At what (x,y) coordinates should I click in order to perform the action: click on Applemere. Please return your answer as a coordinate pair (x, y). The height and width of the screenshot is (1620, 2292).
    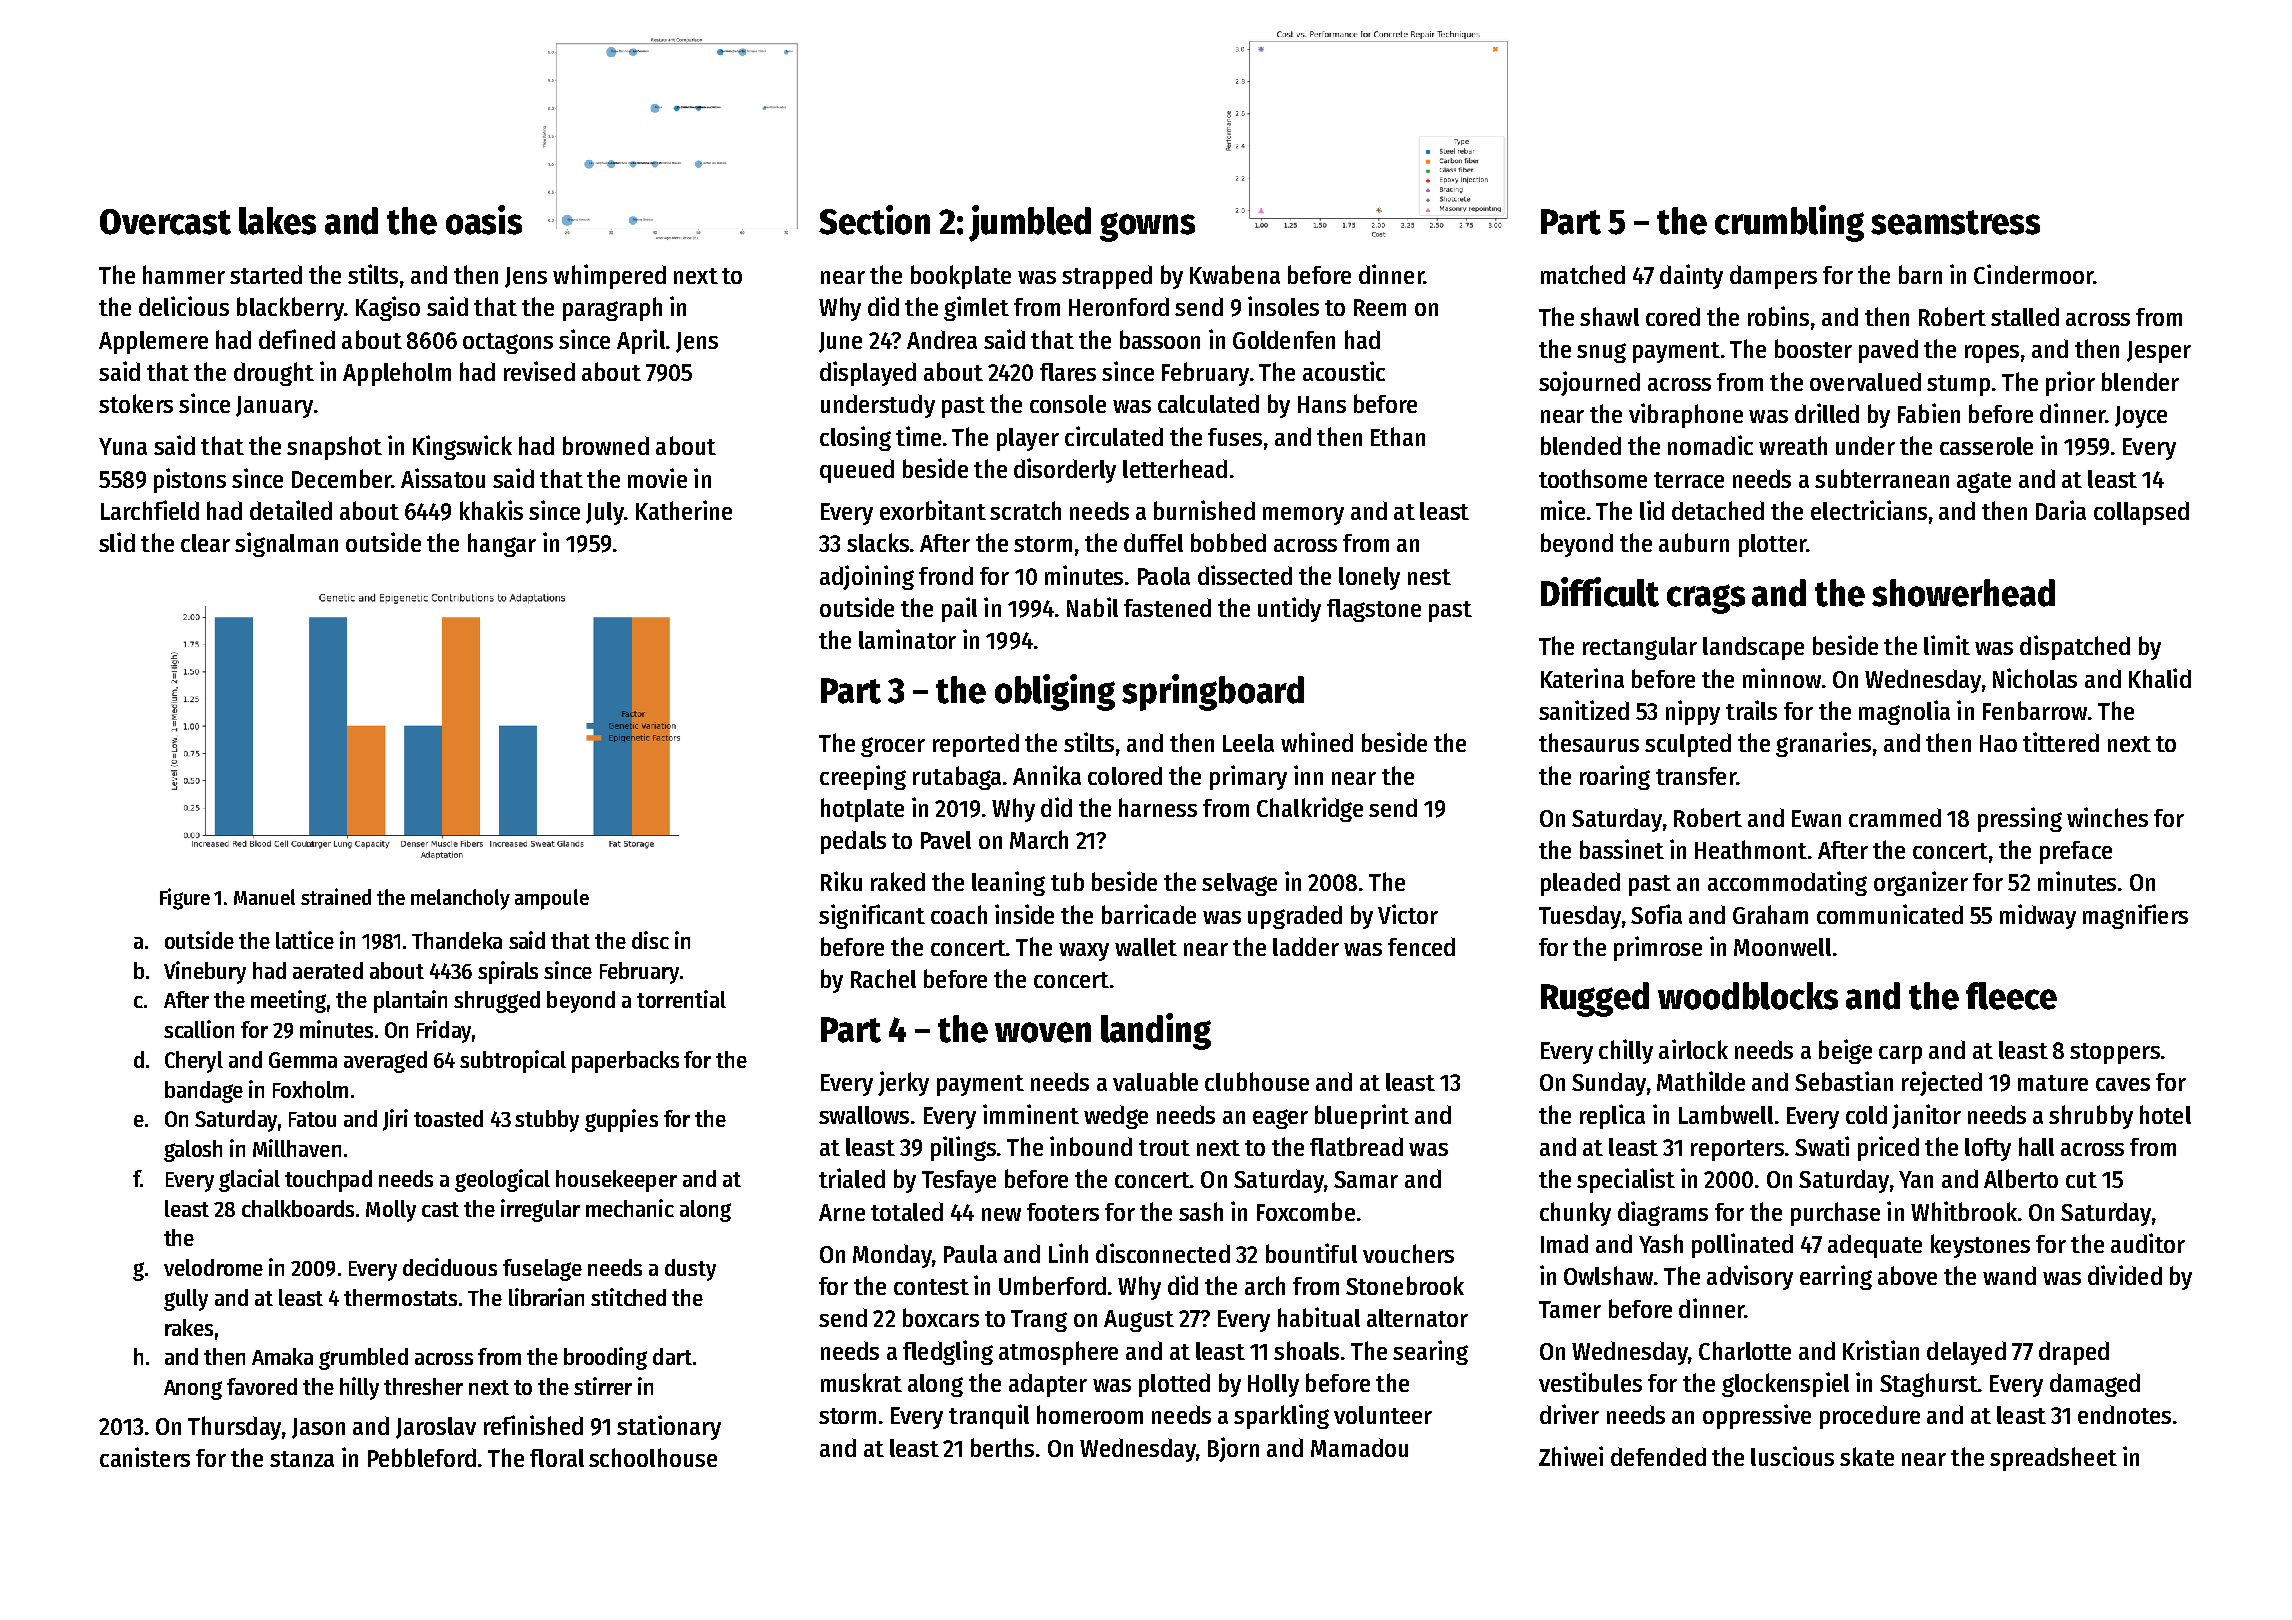
    Looking at the image, I should click on (153, 342).
